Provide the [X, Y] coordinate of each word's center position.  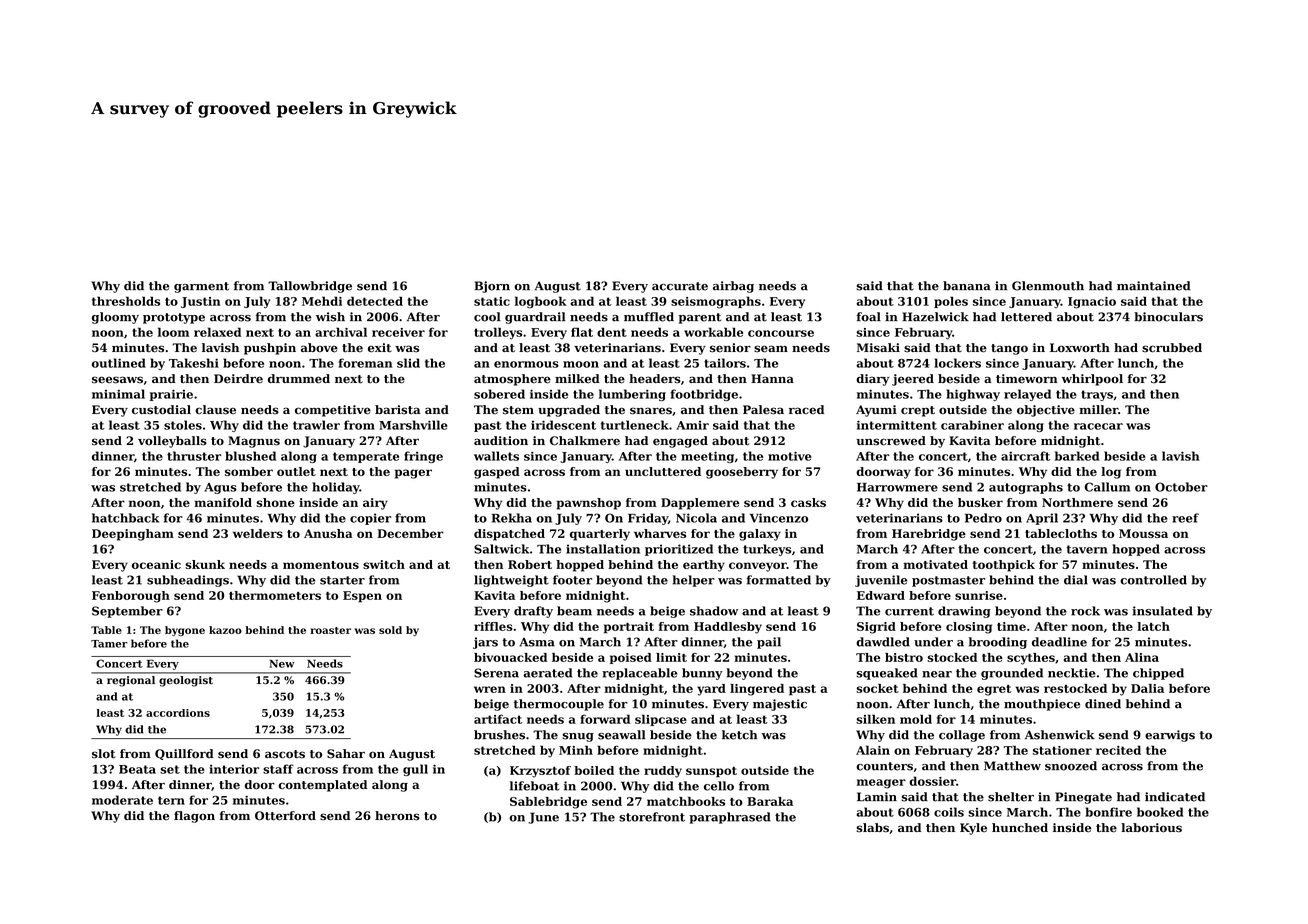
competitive [333, 411]
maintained [1154, 286]
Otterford [285, 816]
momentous [321, 565]
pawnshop [589, 504]
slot [104, 754]
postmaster [948, 581]
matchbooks [686, 801]
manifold [223, 502]
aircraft [1025, 456]
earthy [704, 566]
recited [1118, 750]
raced [806, 409]
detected [375, 301]
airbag [733, 287]
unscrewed [891, 441]
